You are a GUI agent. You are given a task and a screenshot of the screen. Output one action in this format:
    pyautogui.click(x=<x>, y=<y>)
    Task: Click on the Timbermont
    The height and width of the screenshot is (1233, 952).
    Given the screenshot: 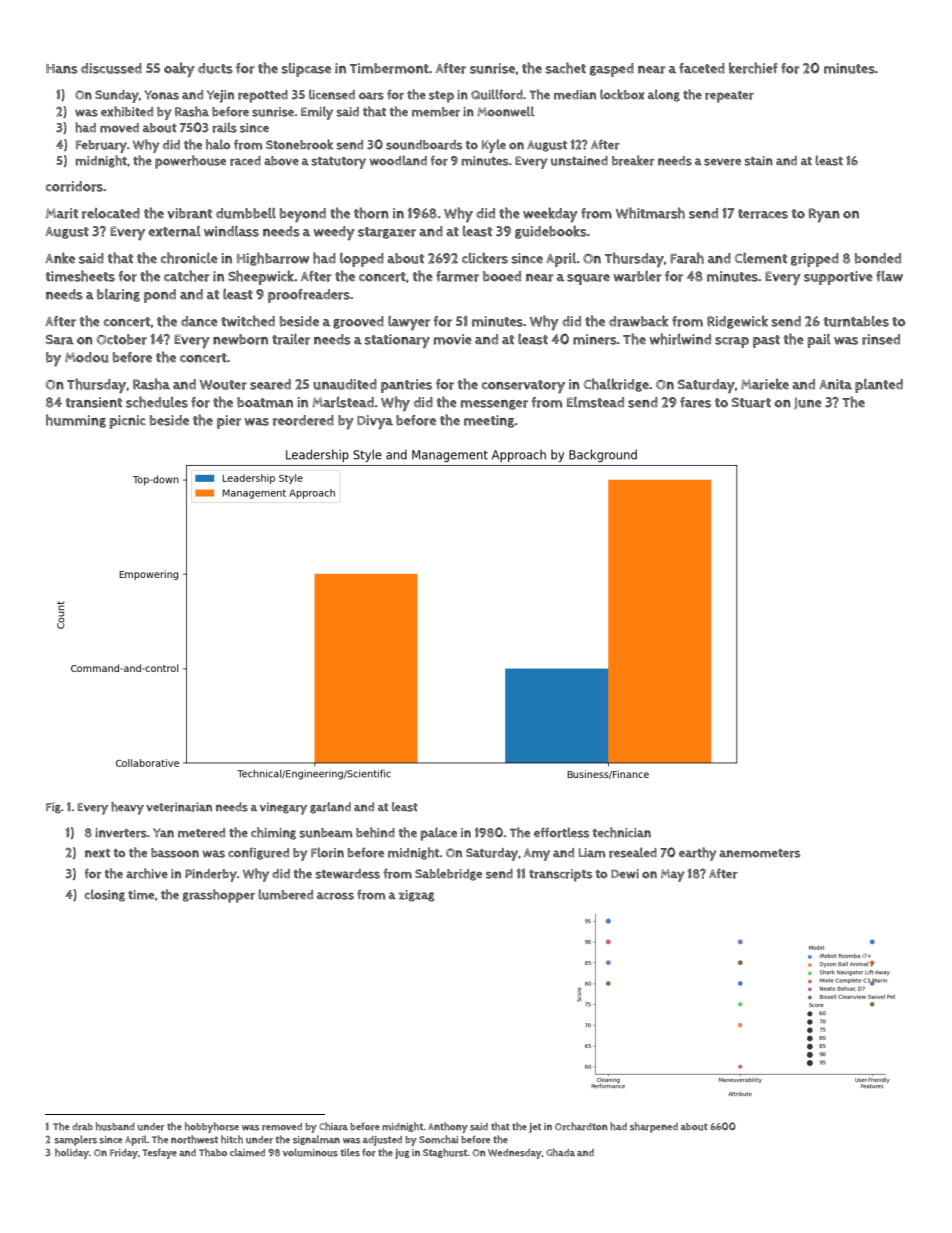 What is the action you would take?
    pyautogui.click(x=389, y=68)
